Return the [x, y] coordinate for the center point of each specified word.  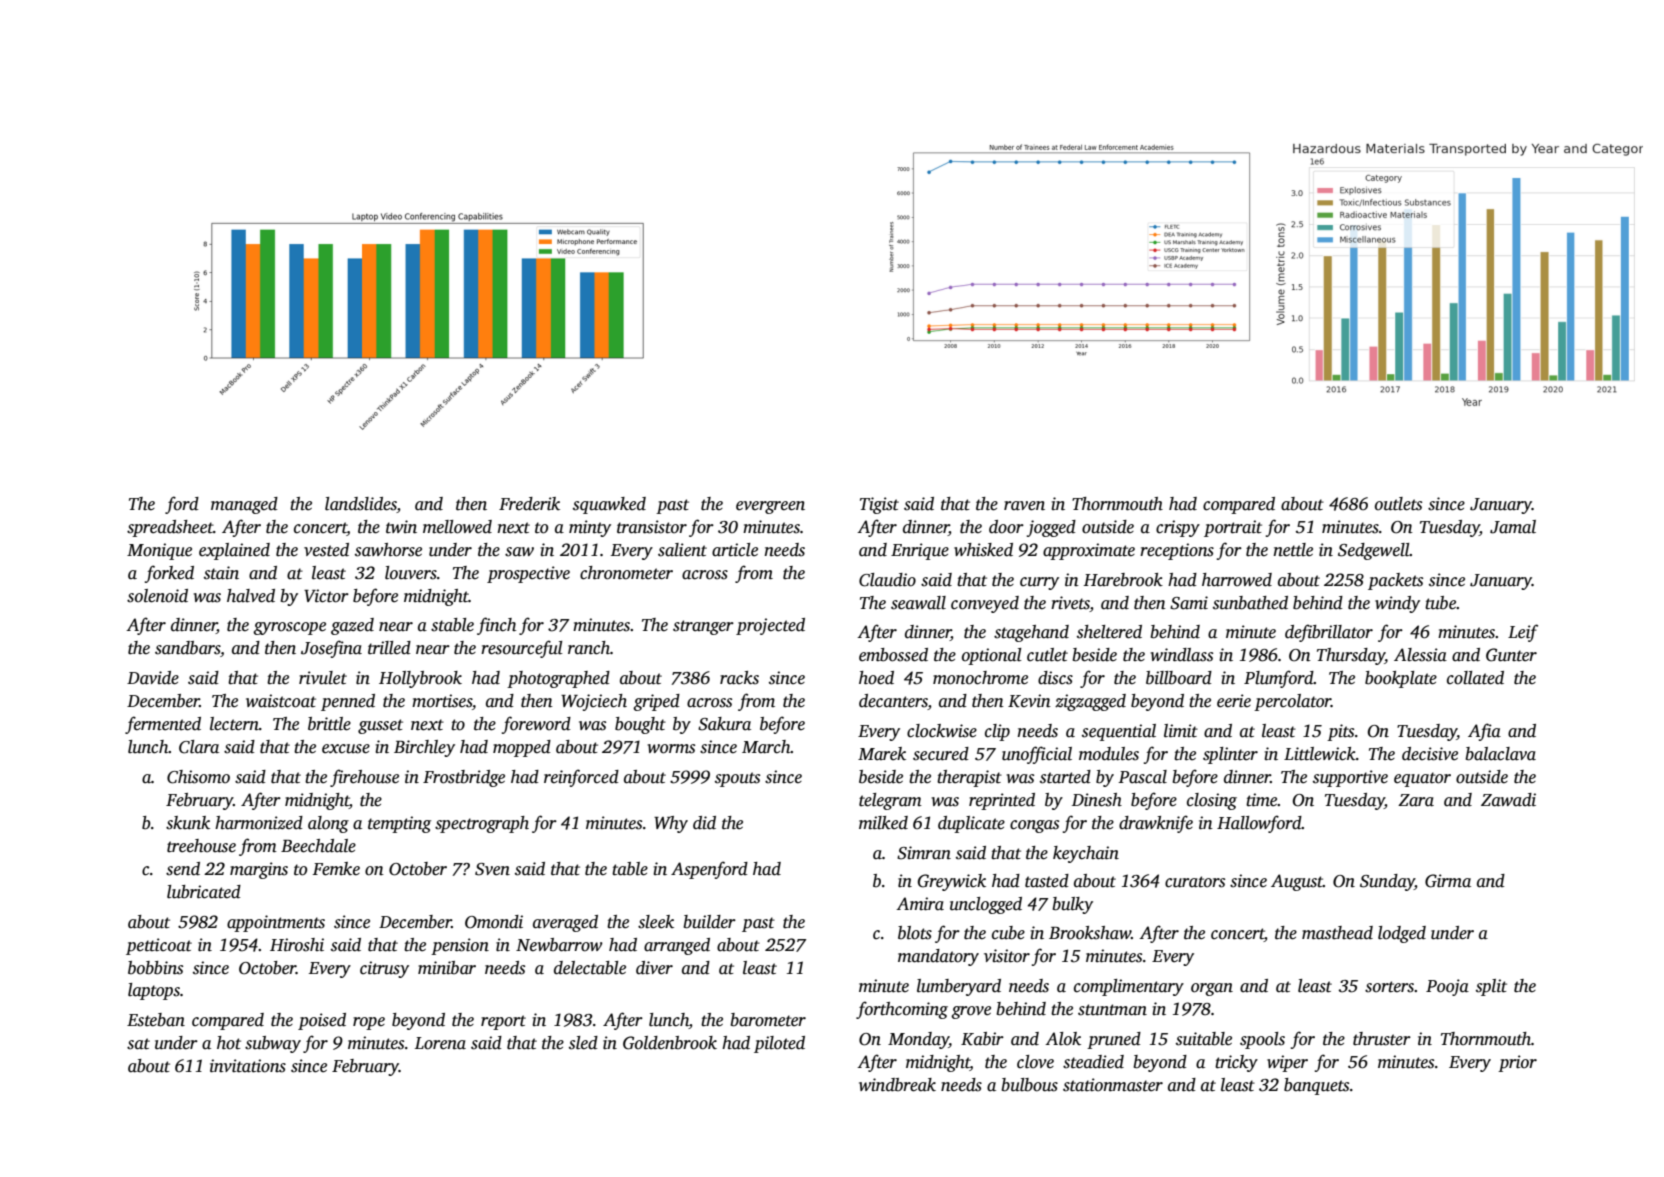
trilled [389, 648]
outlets [1398, 504]
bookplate [1401, 679]
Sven [492, 869]
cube [1008, 933]
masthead [1337, 933]
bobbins [155, 968]
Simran [924, 853]
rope [369, 1023]
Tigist [879, 505]
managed [244, 505]
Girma [1448, 881]
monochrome [980, 678]
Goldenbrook [670, 1043]
